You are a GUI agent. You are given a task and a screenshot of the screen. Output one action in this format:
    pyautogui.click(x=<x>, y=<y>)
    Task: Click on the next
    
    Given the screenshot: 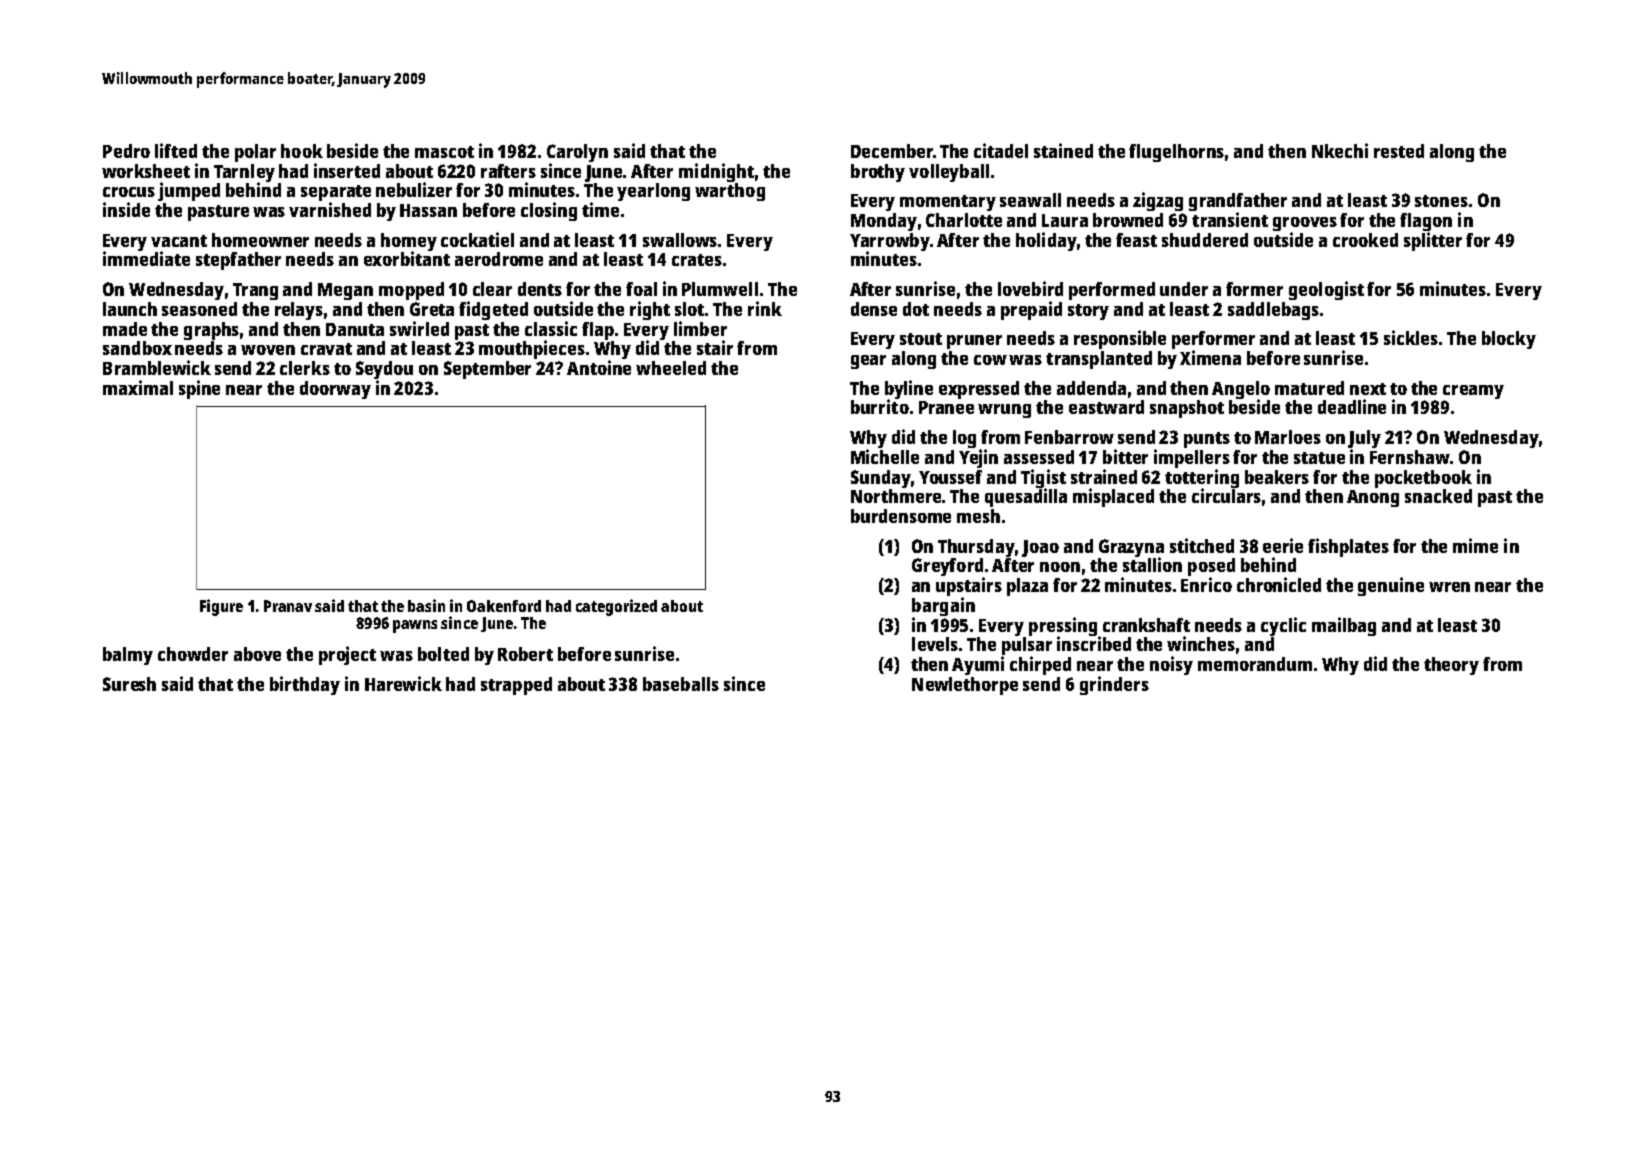 What is the action you would take?
    pyautogui.click(x=1368, y=389)
